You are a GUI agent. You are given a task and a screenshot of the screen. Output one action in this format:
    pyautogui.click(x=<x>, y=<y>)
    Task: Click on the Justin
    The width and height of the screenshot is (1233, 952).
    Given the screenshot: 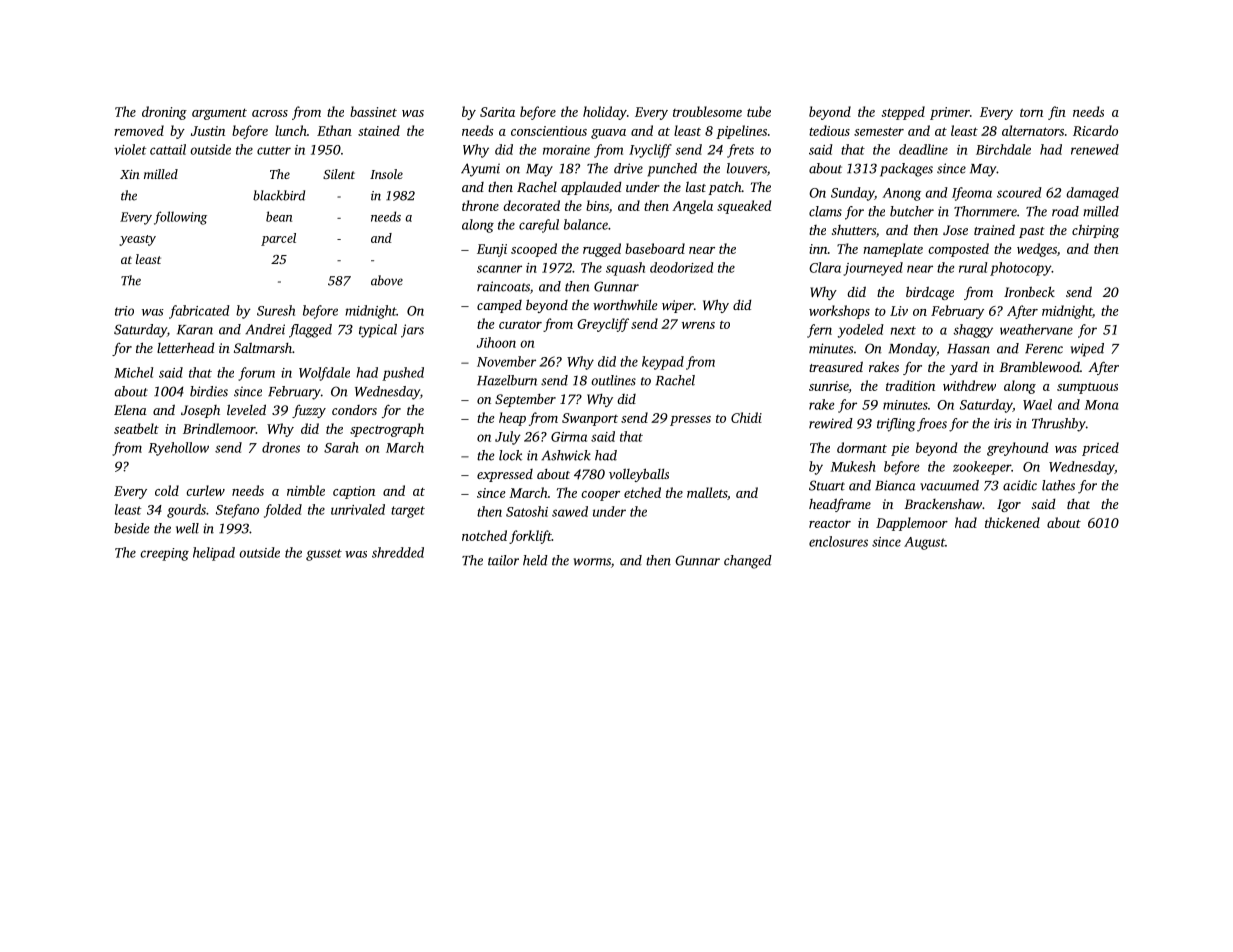 What is the action you would take?
    pyautogui.click(x=208, y=131)
